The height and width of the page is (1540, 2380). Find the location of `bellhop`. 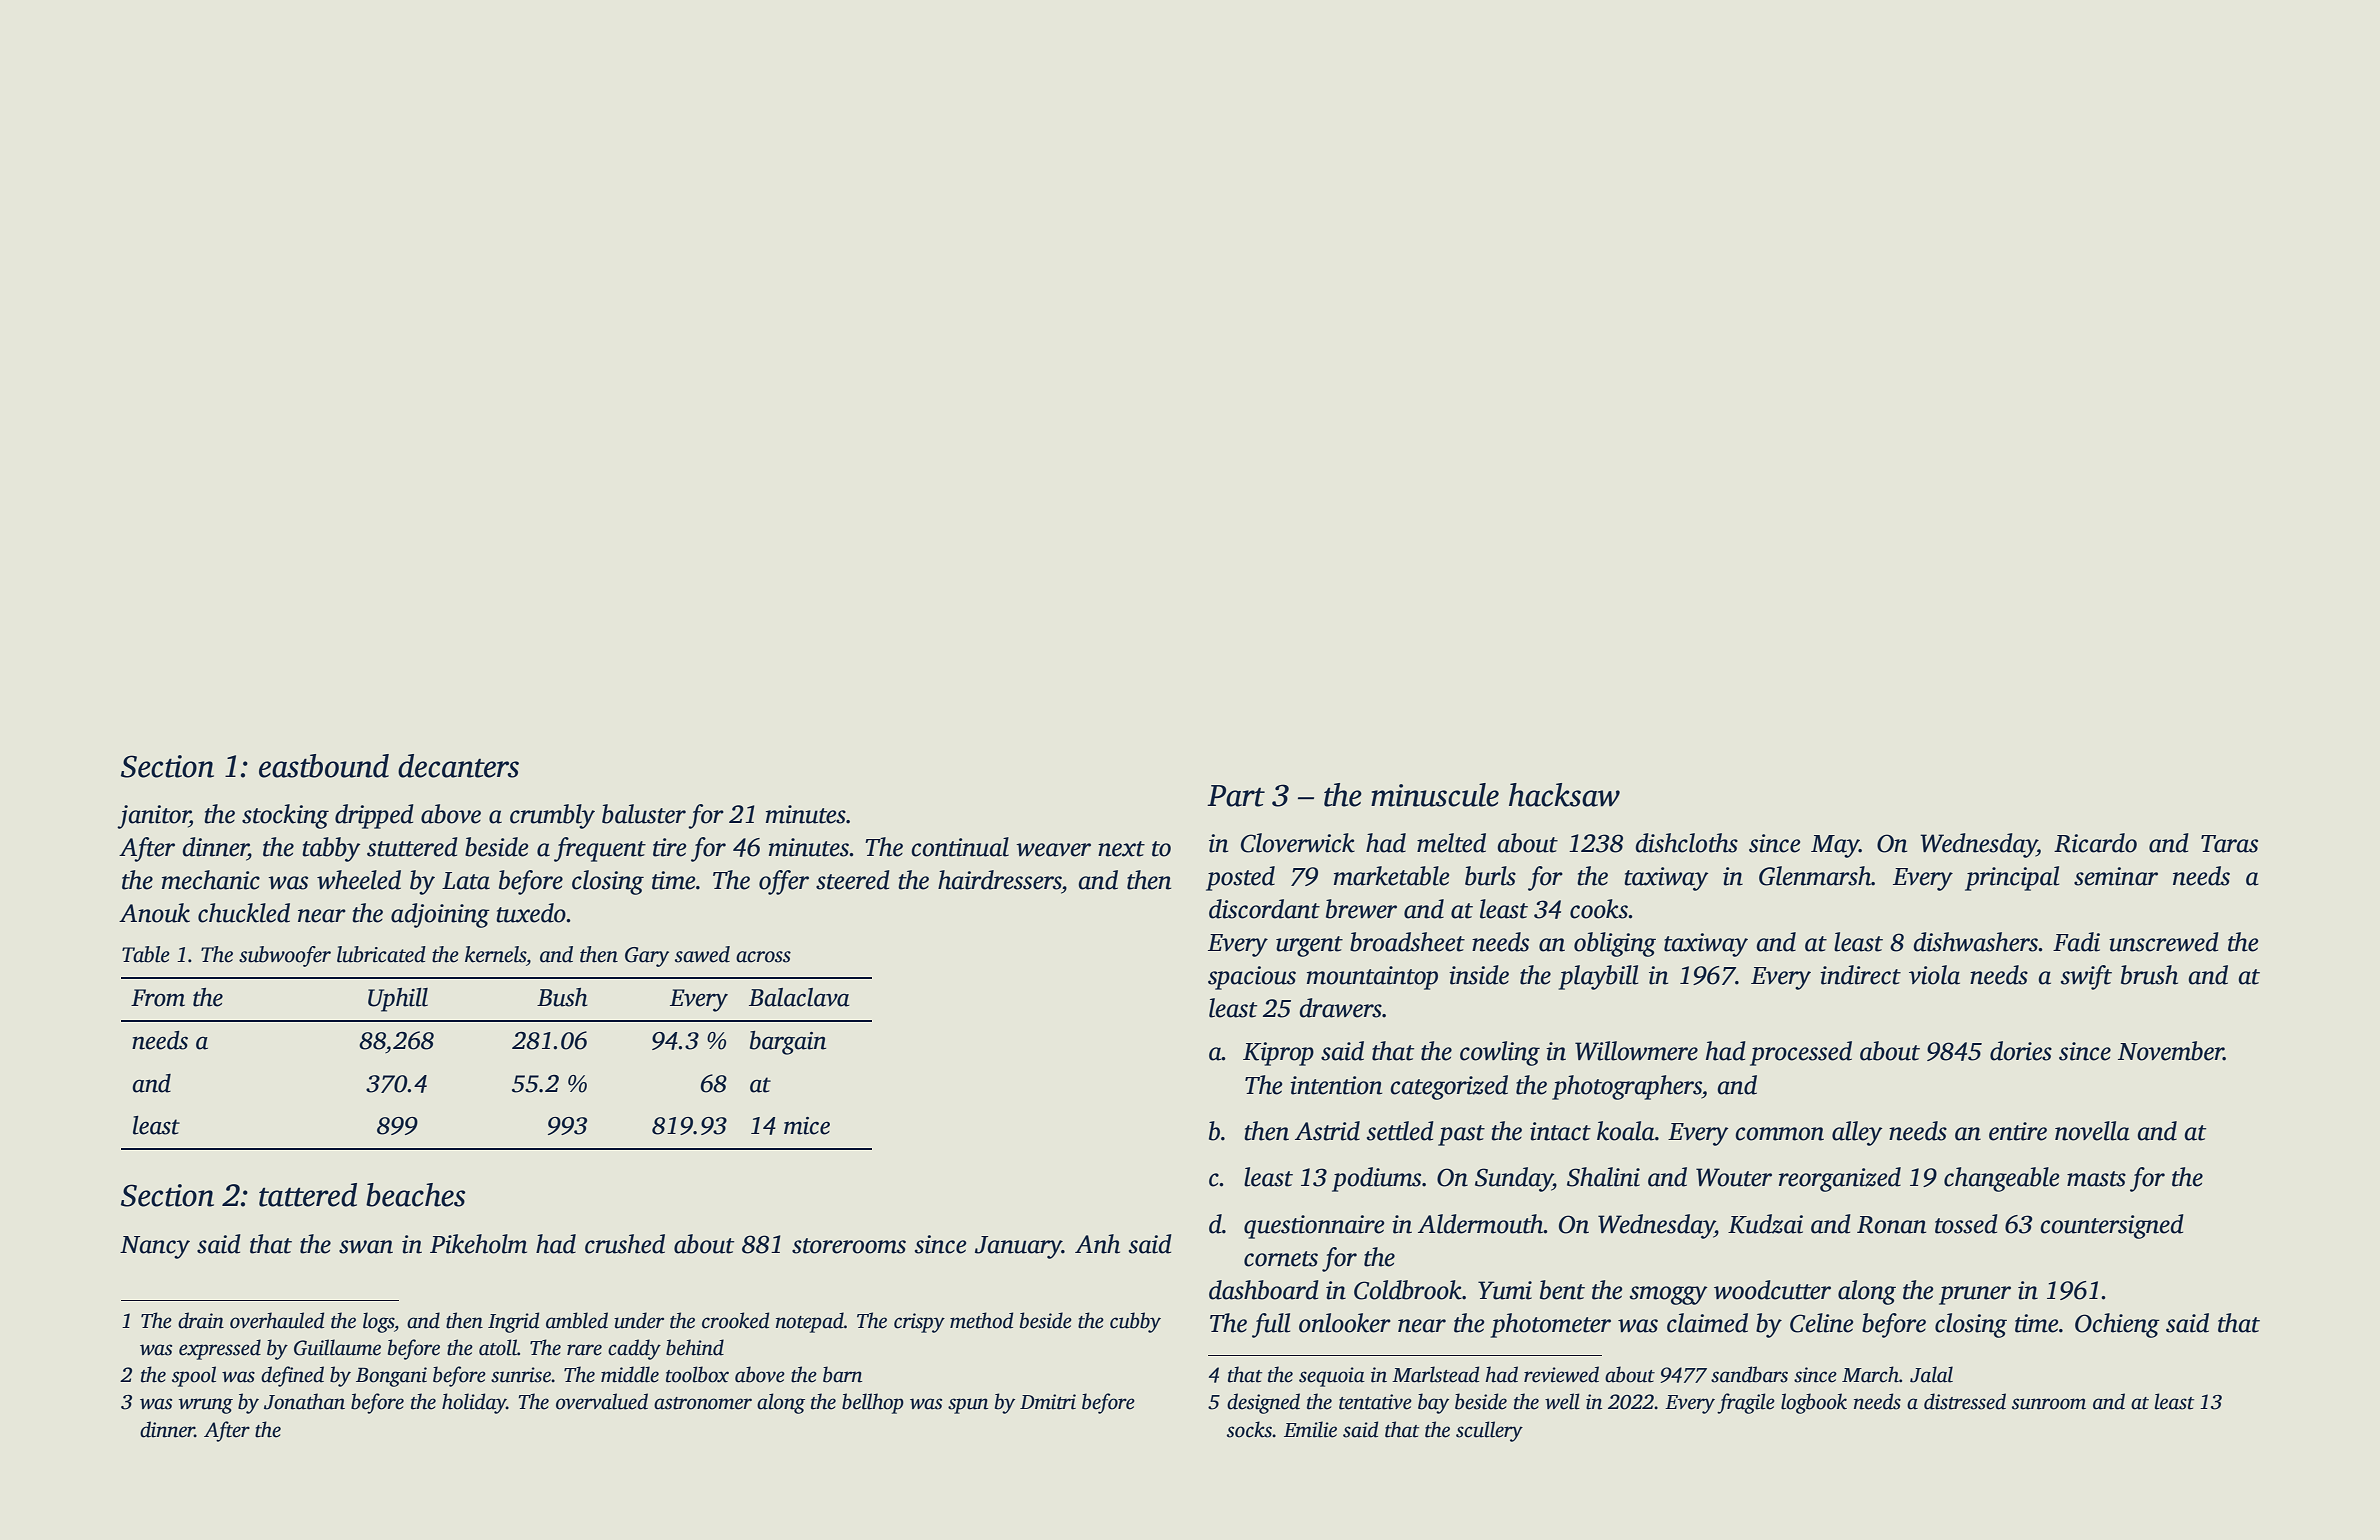

bellhop is located at coordinates (873, 1403).
